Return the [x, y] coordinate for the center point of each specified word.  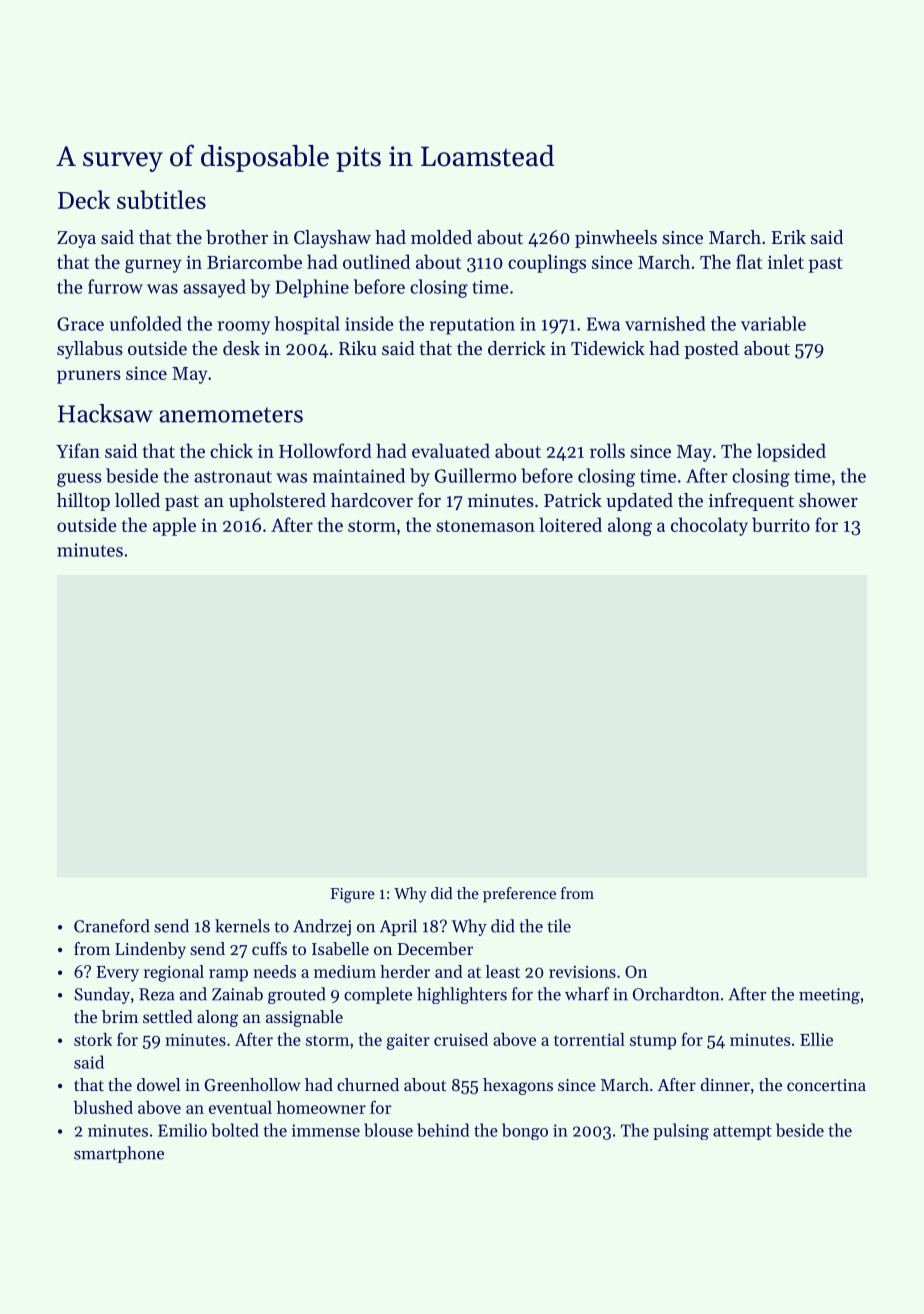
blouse [388, 1130]
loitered [570, 524]
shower [828, 500]
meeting [829, 996]
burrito [781, 524]
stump [653, 1042]
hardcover [372, 500]
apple [174, 526]
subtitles [161, 199]
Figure [352, 895]
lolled [137, 500]
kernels [242, 926]
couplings [547, 263]
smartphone [119, 1154]
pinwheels [616, 239]
